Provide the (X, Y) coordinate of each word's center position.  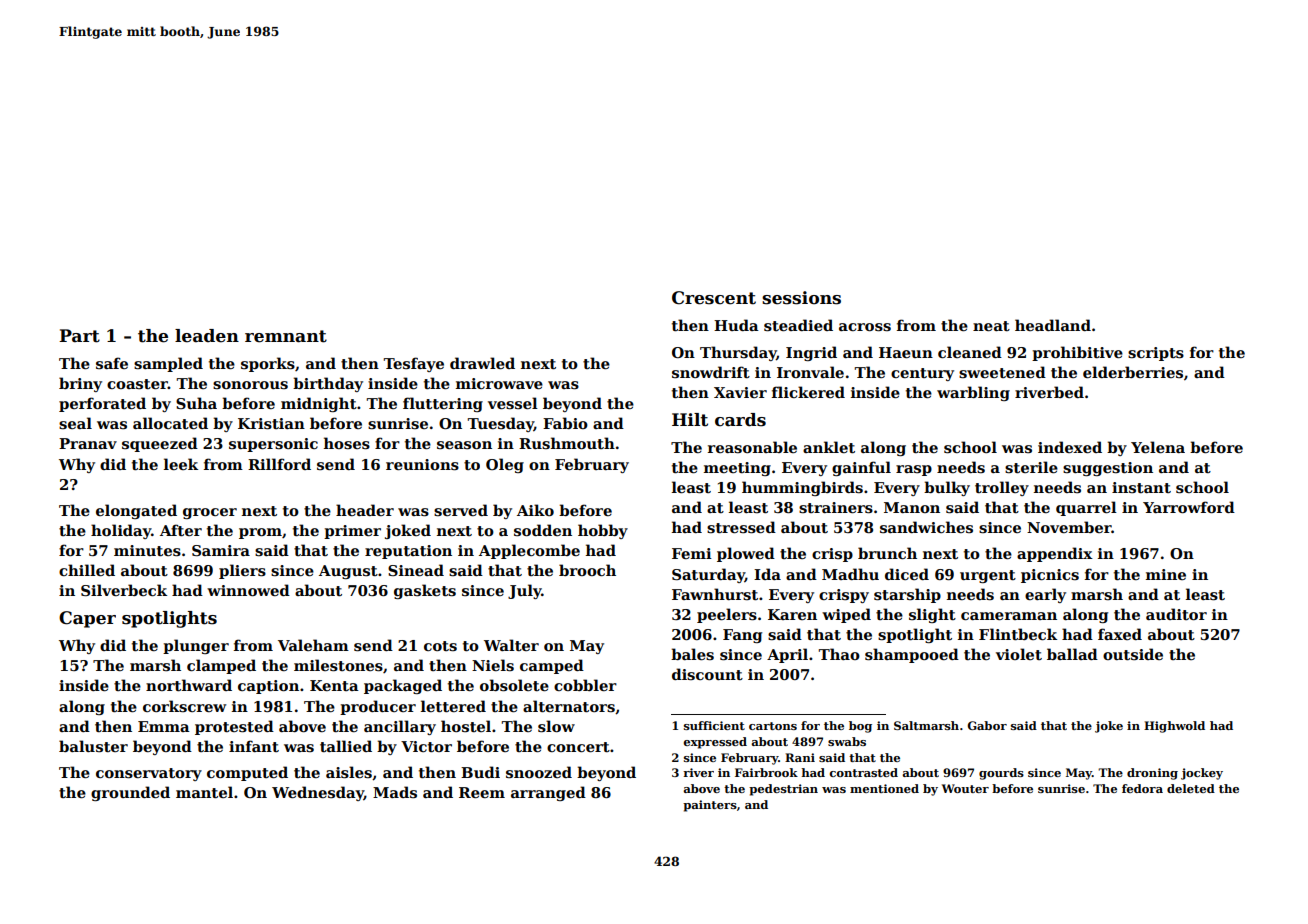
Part (79, 336)
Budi (480, 772)
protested (234, 727)
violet (1019, 654)
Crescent (714, 298)
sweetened (1002, 372)
